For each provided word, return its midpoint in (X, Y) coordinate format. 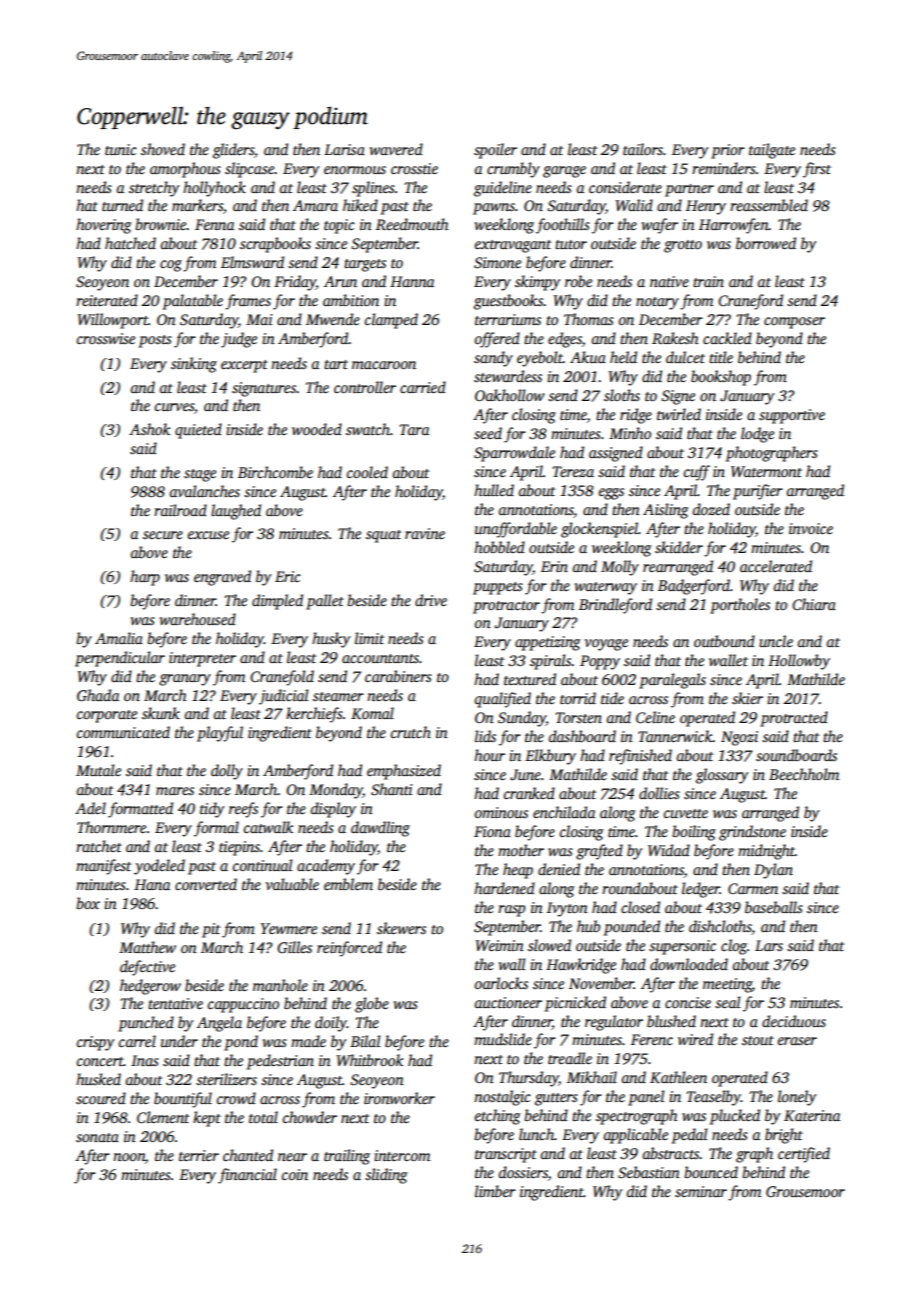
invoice (811, 528)
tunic (121, 149)
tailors (643, 149)
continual (263, 865)
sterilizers (226, 1079)
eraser (797, 1041)
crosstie (414, 168)
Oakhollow (510, 395)
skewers (401, 928)
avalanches (205, 491)
